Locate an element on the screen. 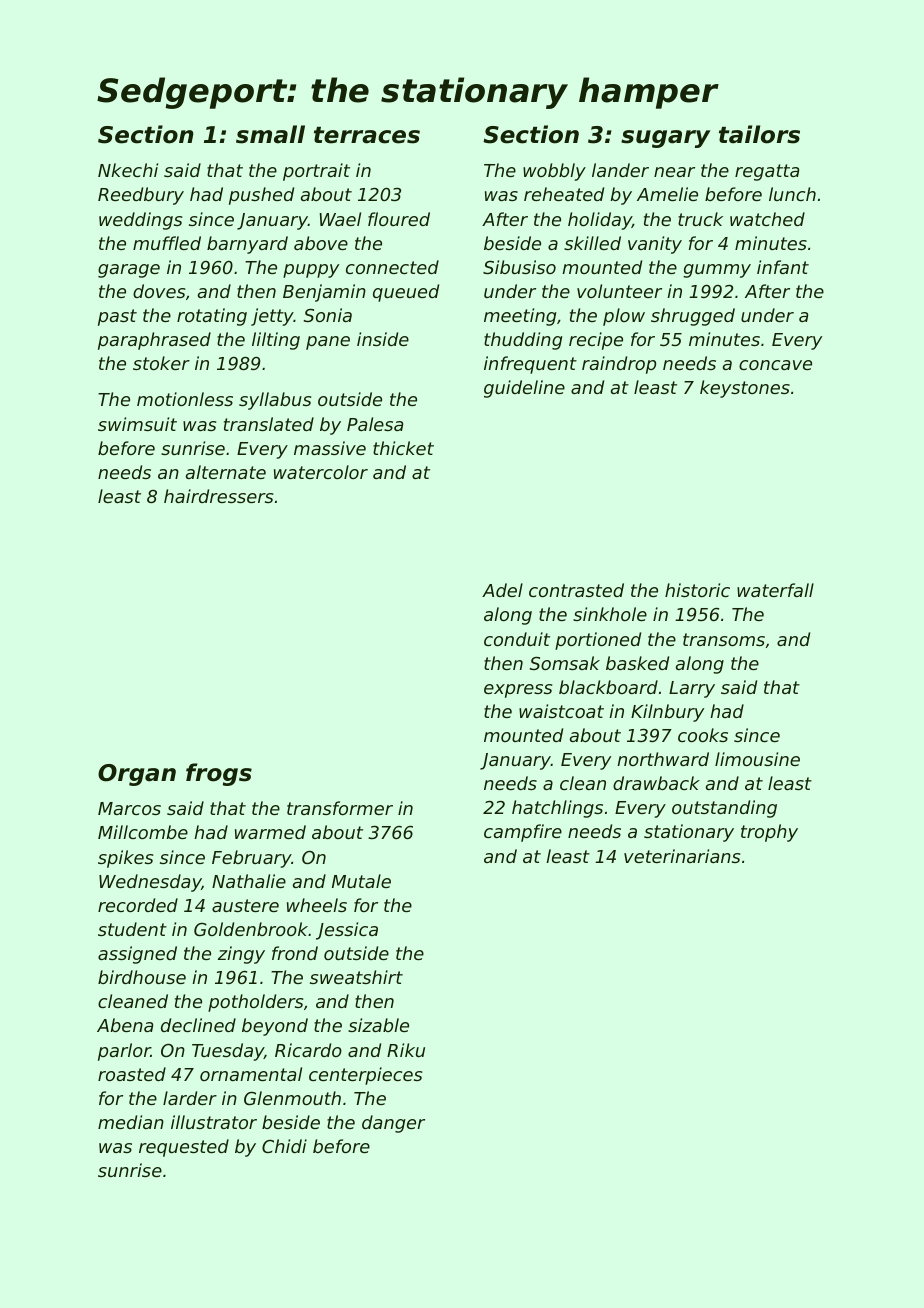 Image resolution: width=924 pixels, height=1308 pixels. swimsuit is located at coordinates (137, 424).
